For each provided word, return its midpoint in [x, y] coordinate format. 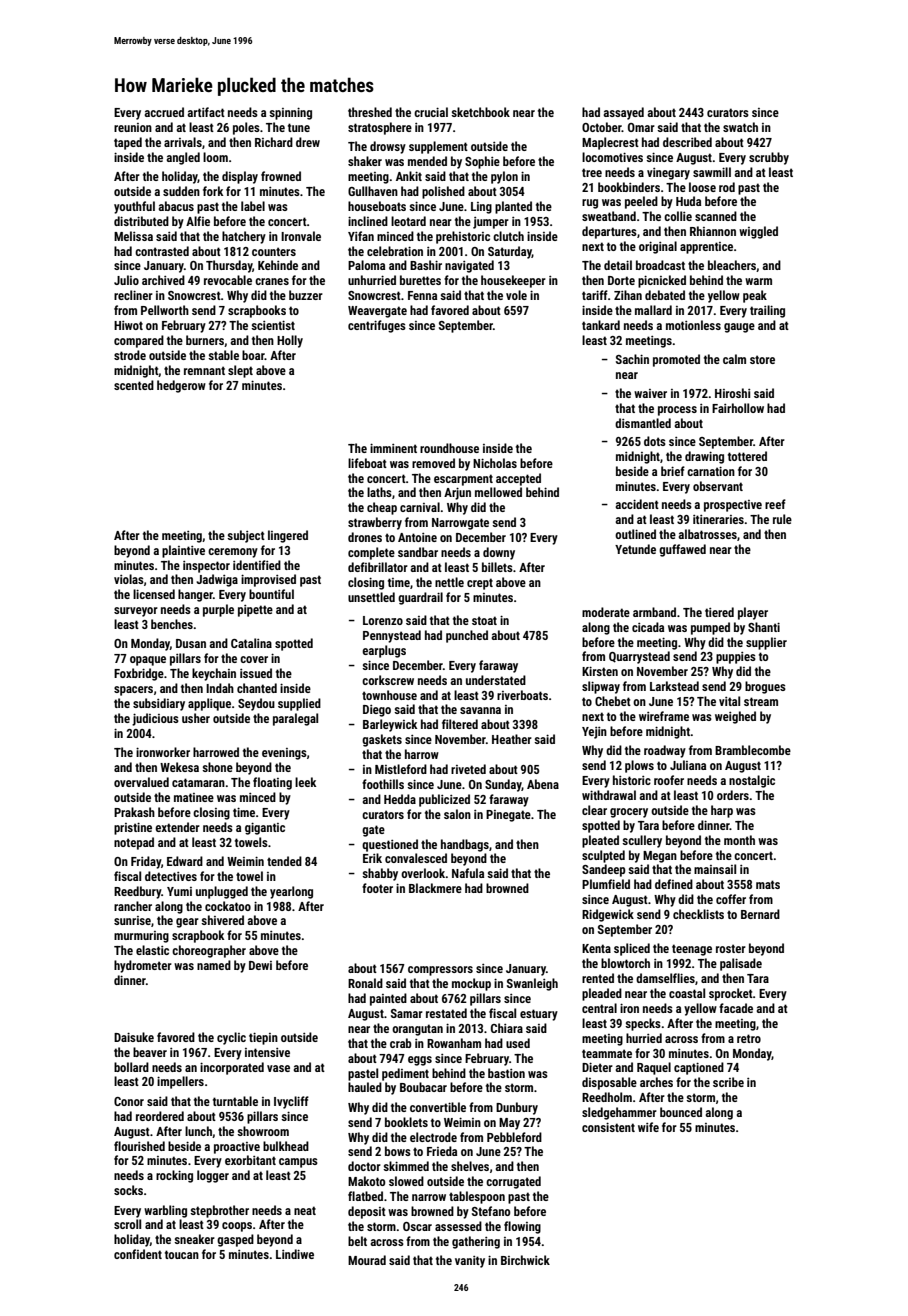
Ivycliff [291, 1102]
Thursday [229, 266]
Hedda [400, 799]
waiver [650, 393]
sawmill [712, 172]
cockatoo [228, 906]
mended [427, 161]
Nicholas [495, 463]
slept [240, 371]
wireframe [664, 716]
